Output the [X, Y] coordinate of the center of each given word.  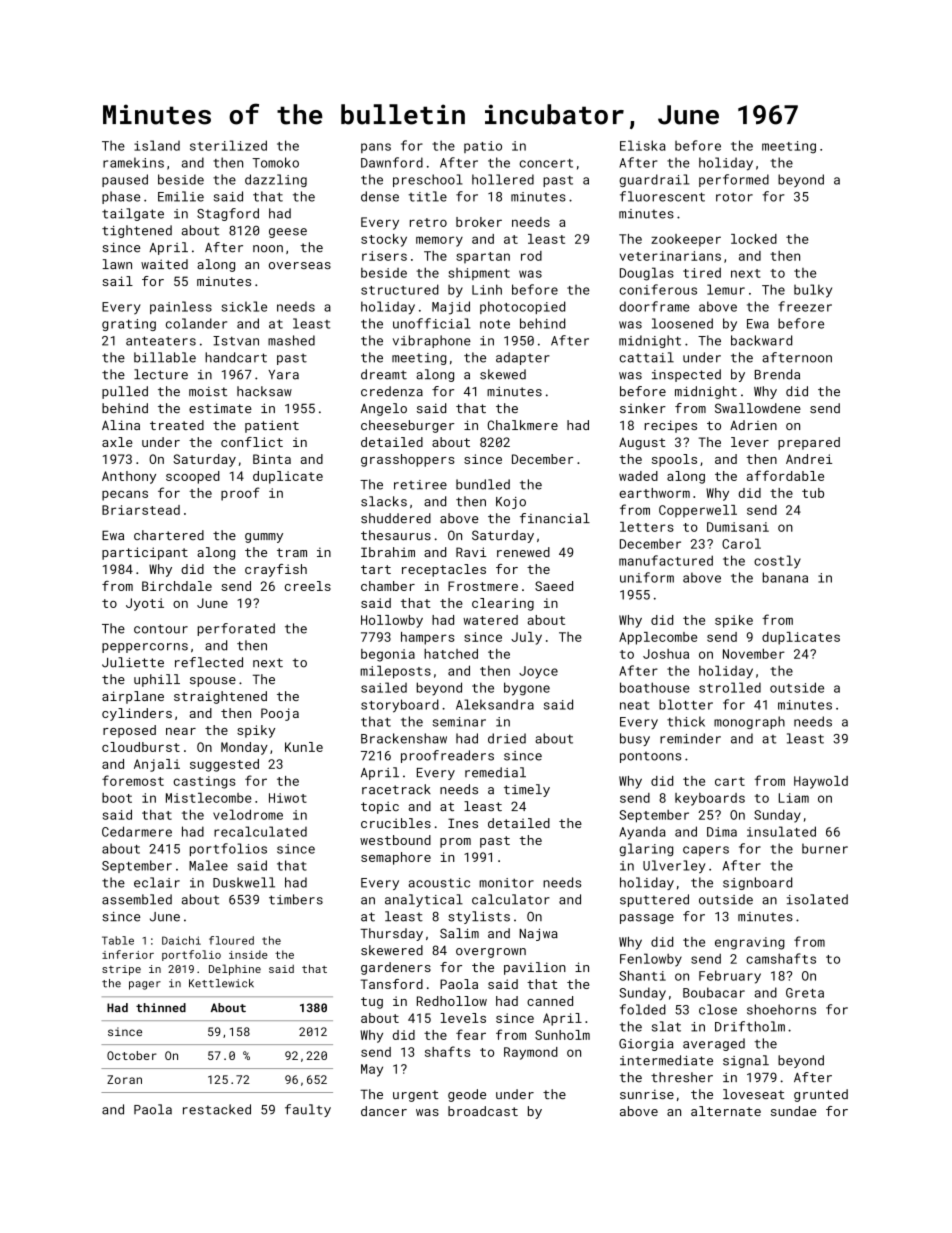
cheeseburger [407, 426]
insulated [781, 831]
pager [145, 985]
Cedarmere [137, 831]
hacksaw [264, 391]
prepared [809, 443]
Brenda [777, 374]
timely [527, 790]
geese [288, 233]
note [495, 324]
